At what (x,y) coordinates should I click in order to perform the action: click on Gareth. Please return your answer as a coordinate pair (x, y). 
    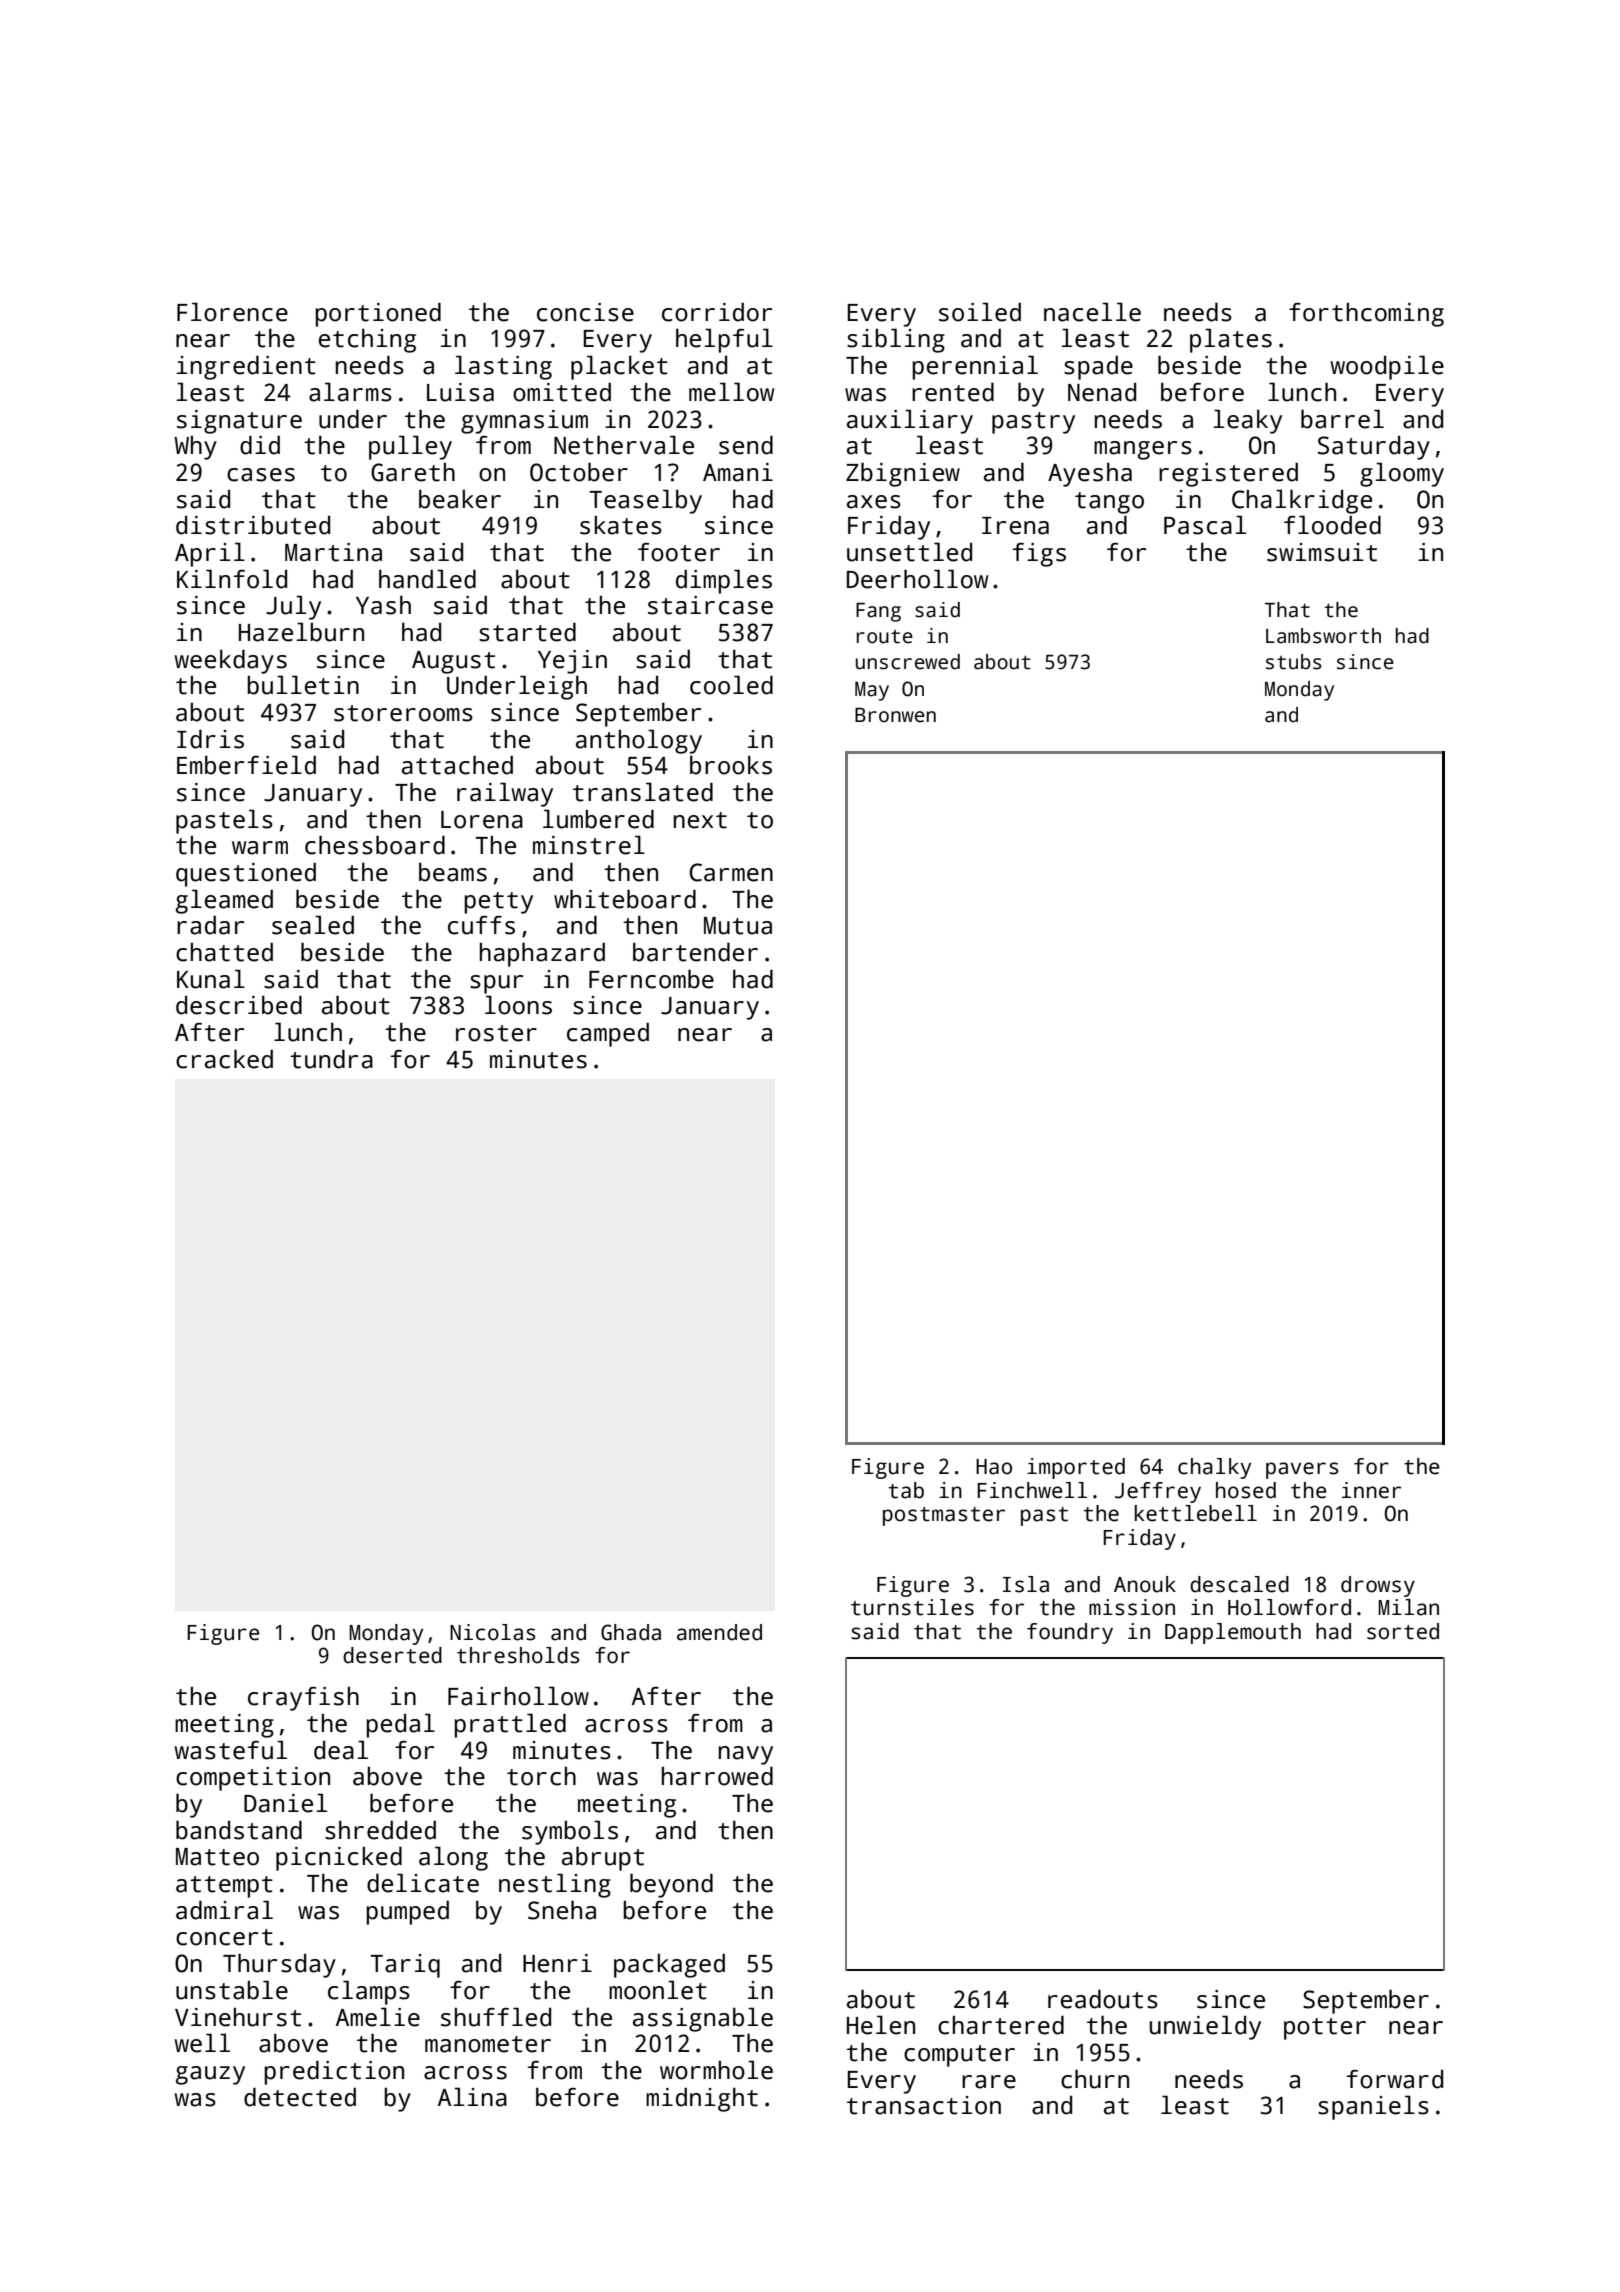
    Looking at the image, I should click on (413, 472).
